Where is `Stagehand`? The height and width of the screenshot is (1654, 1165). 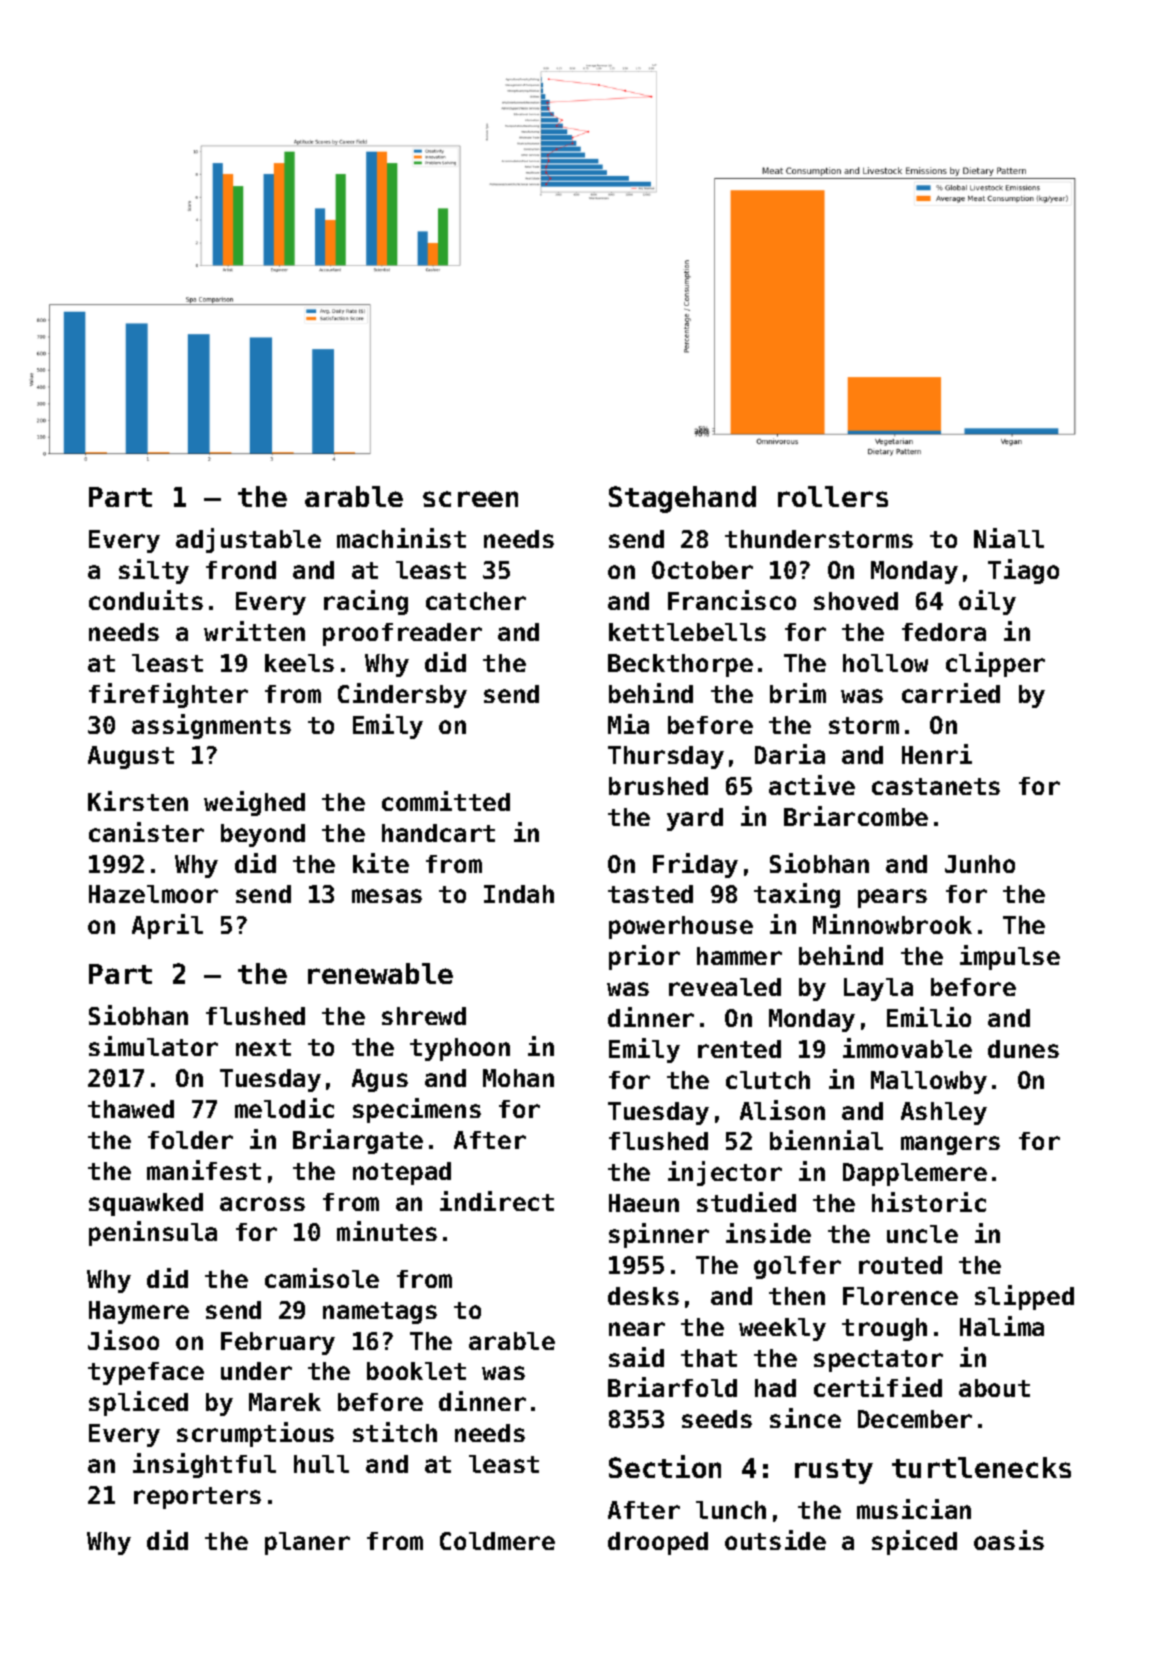 Stagehand is located at coordinates (682, 499).
